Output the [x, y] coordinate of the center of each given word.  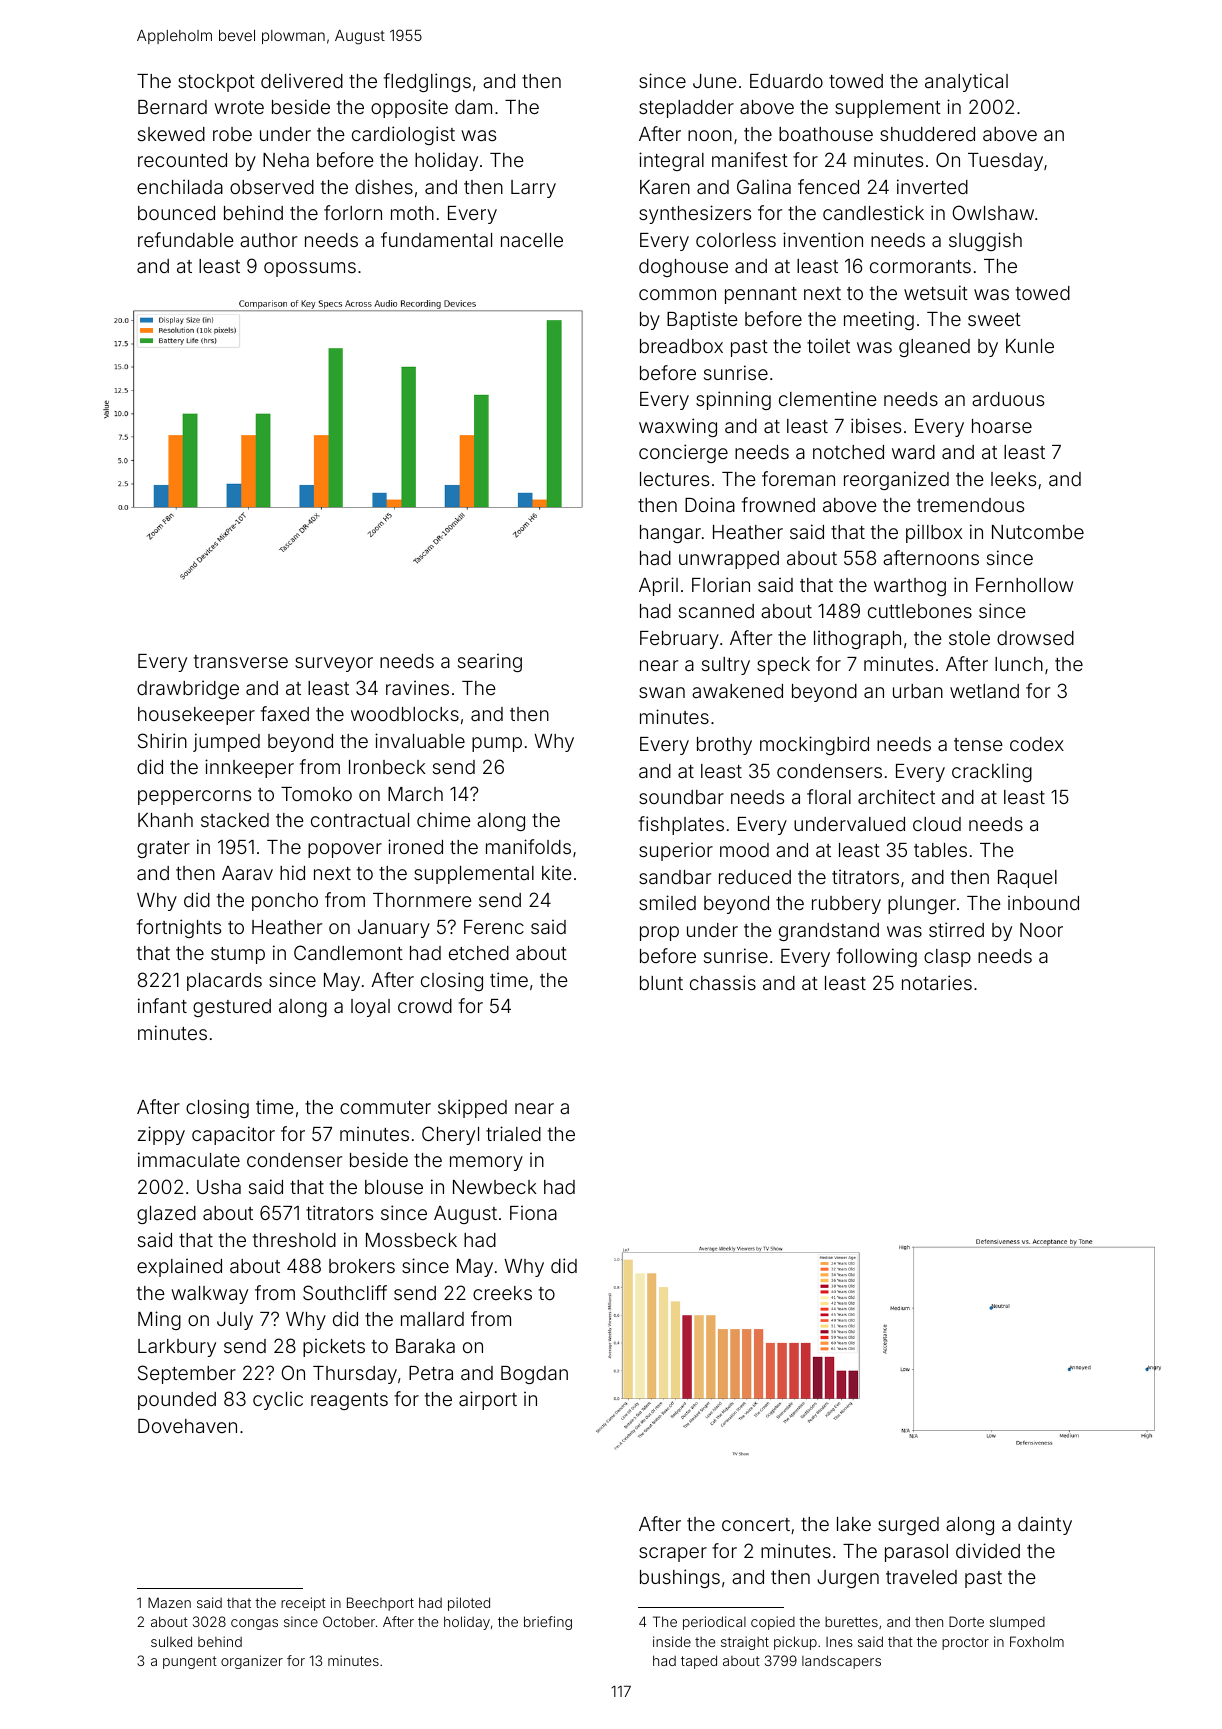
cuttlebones [920, 611]
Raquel [1027, 879]
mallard [432, 1319]
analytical [966, 82]
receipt [303, 1604]
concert [756, 1524]
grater [163, 849]
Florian [721, 584]
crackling [992, 772]
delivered [302, 80]
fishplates [681, 825]
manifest [750, 159]
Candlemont [348, 952]
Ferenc [494, 927]
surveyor [334, 664]
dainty [1045, 1525]
